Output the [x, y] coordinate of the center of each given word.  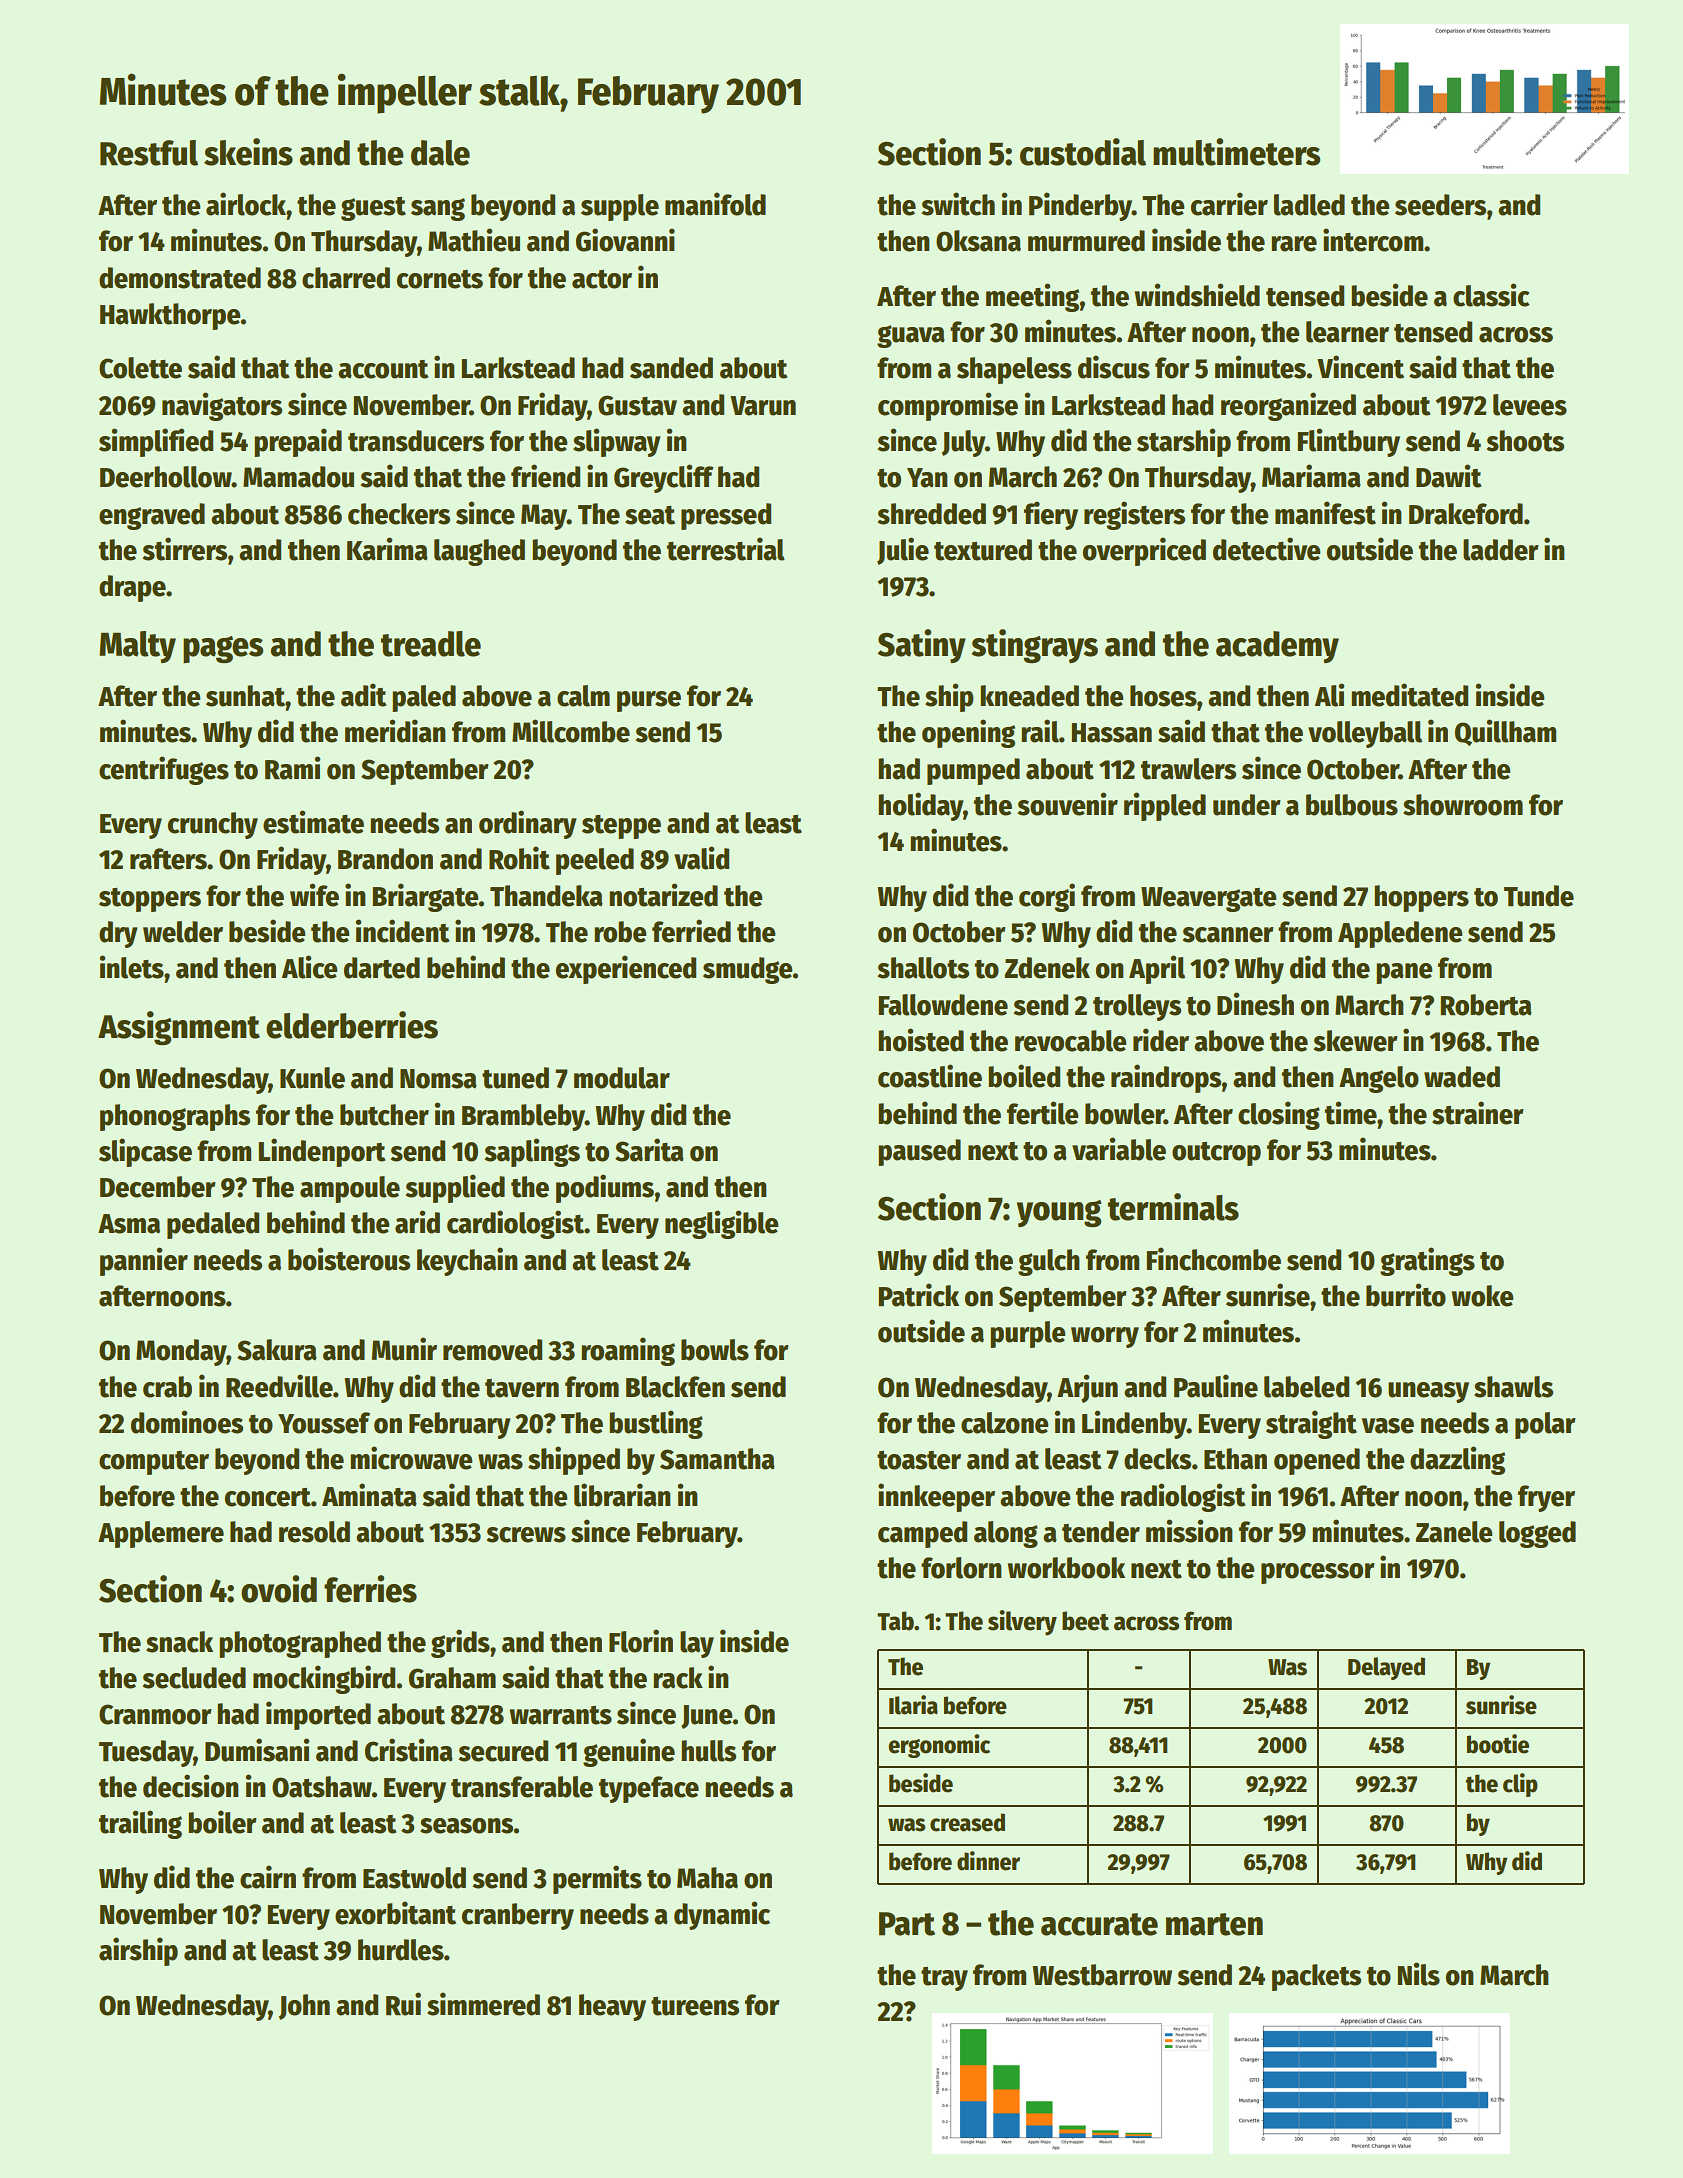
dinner [988, 1861]
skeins [248, 152]
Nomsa [438, 1079]
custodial [1083, 152]
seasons [467, 1826]
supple [620, 207]
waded [1462, 1077]
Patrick [918, 1295]
